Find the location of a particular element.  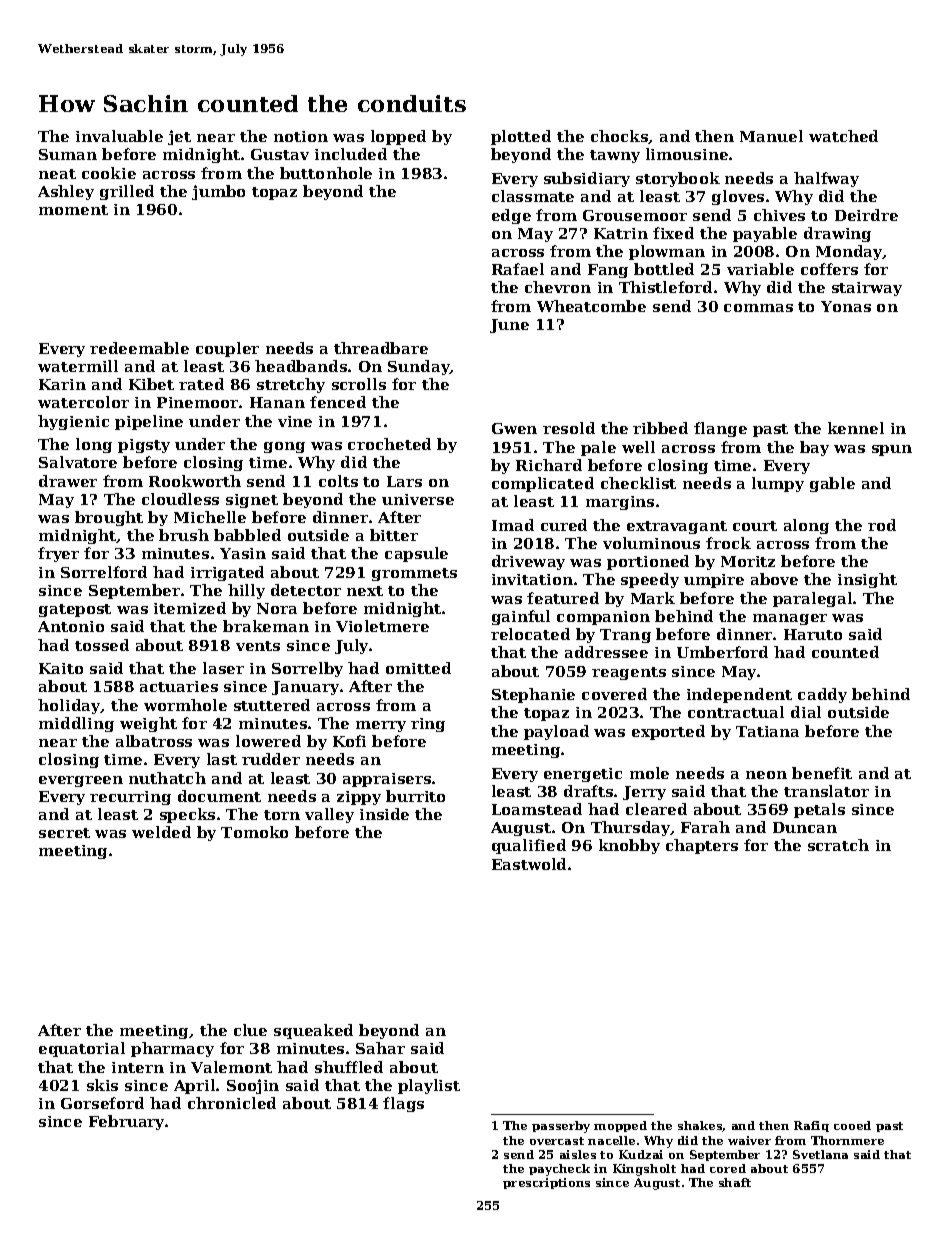

notion is located at coordinates (301, 136).
